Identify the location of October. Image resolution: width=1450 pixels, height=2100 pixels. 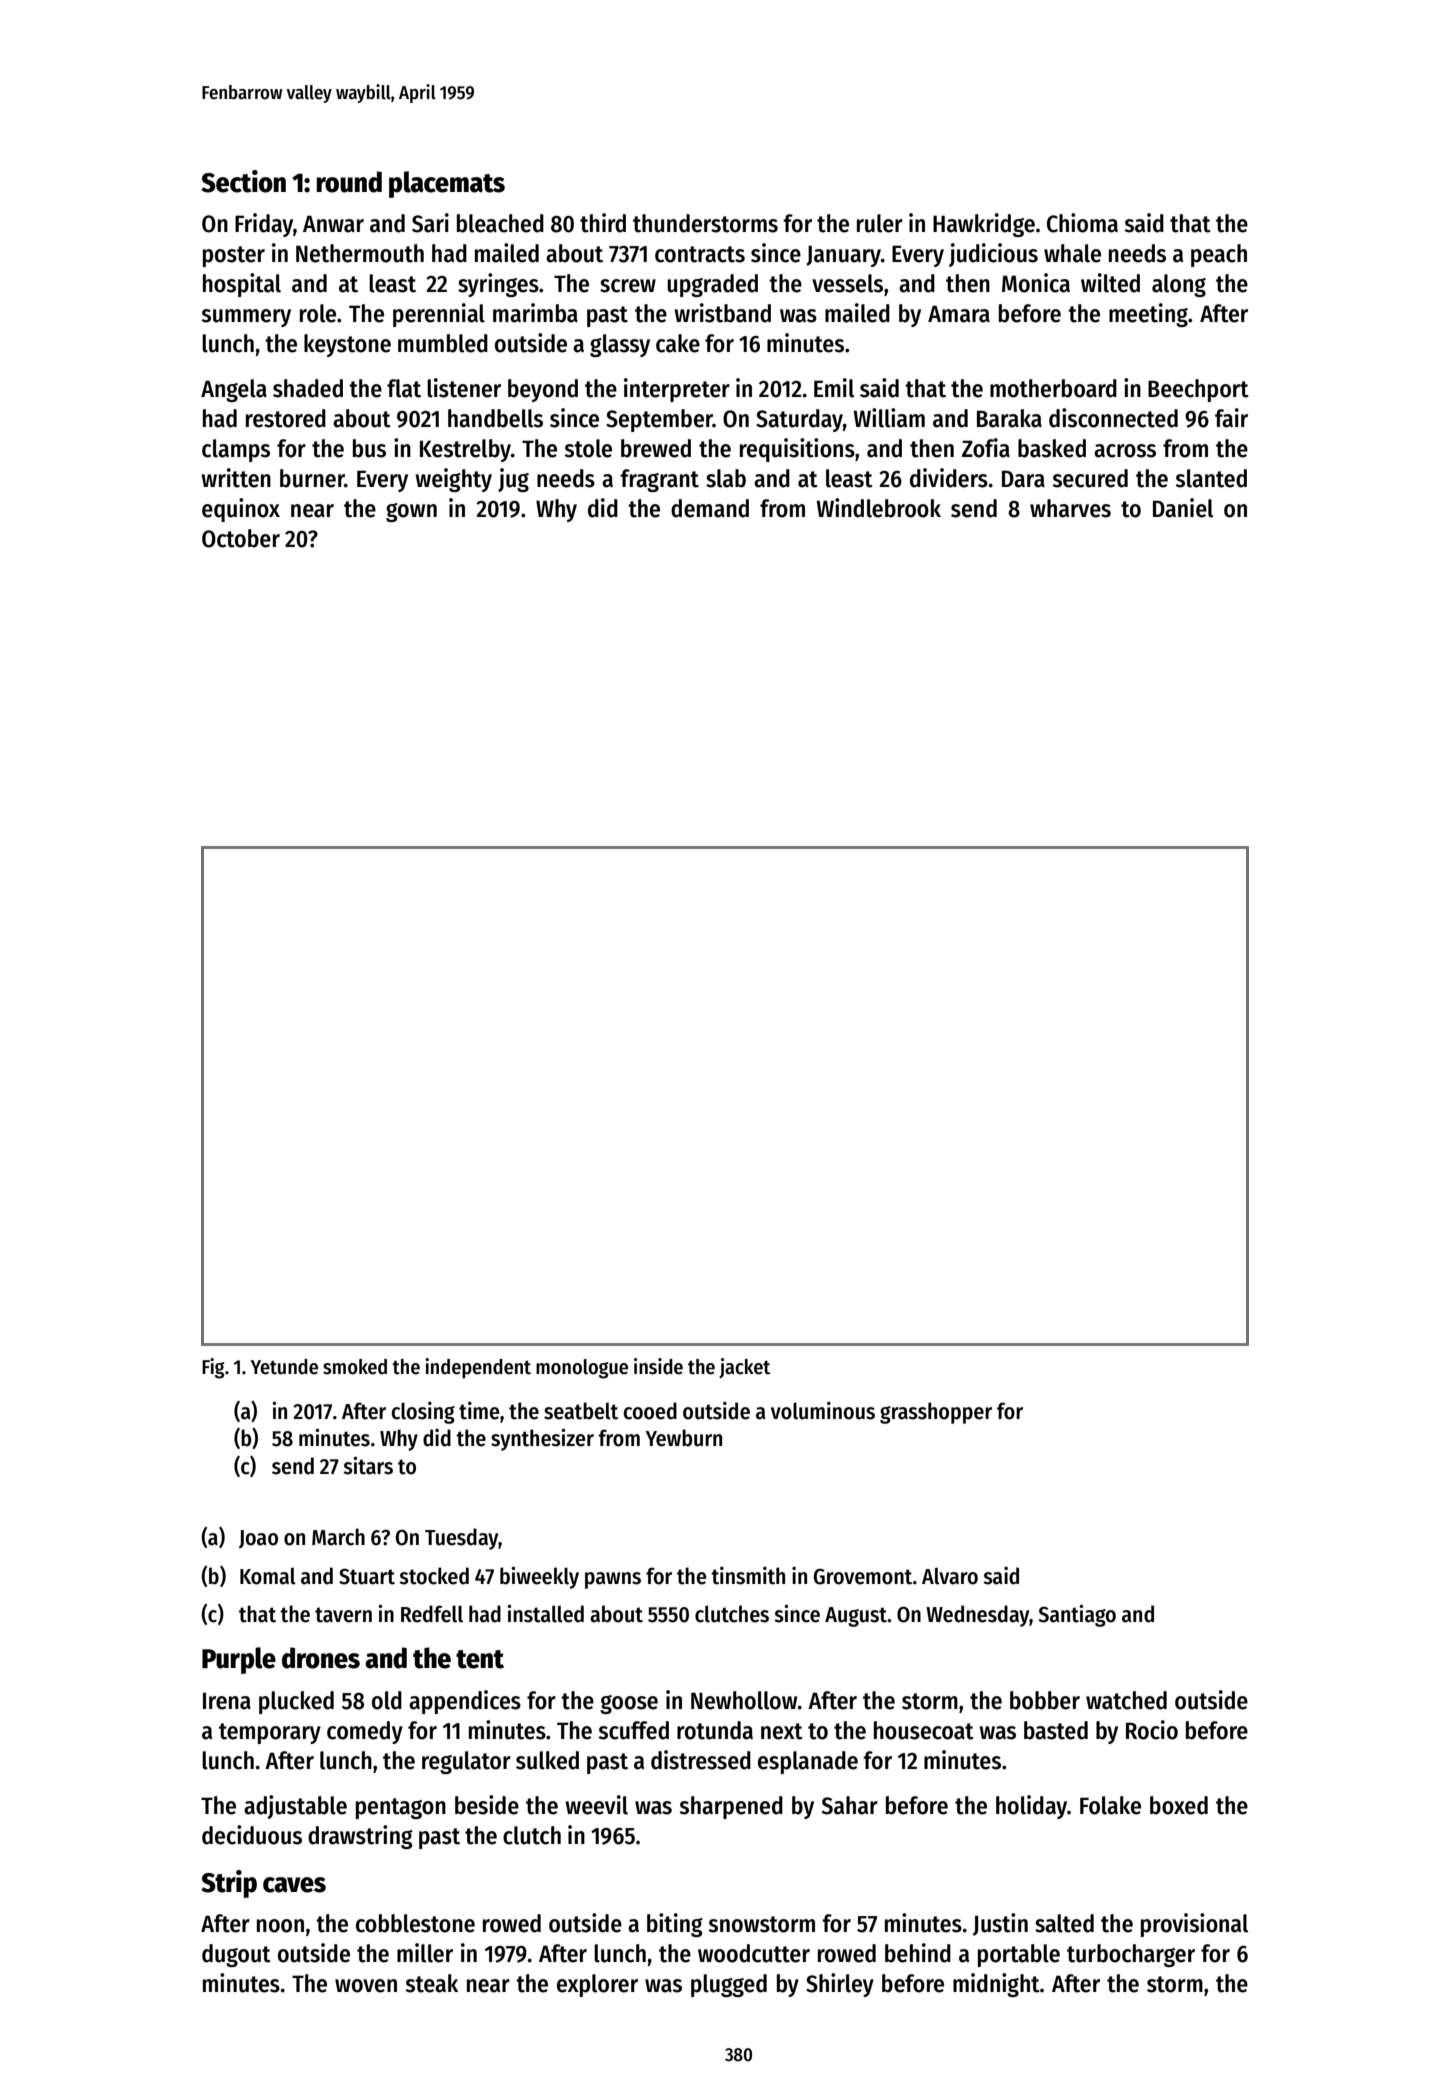
(241, 538).
